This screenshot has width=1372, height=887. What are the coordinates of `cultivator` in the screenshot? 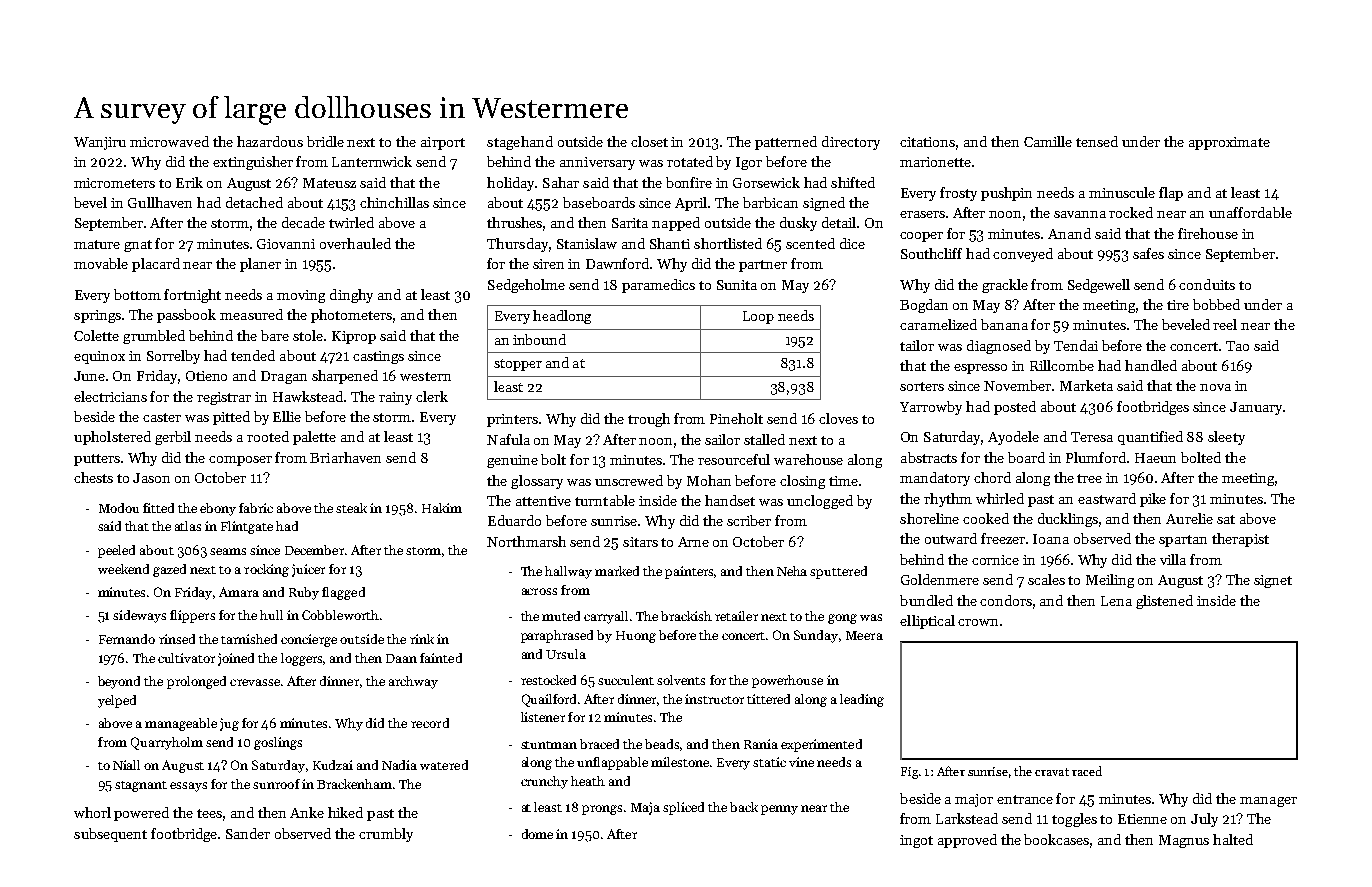 It's located at (186, 658).
